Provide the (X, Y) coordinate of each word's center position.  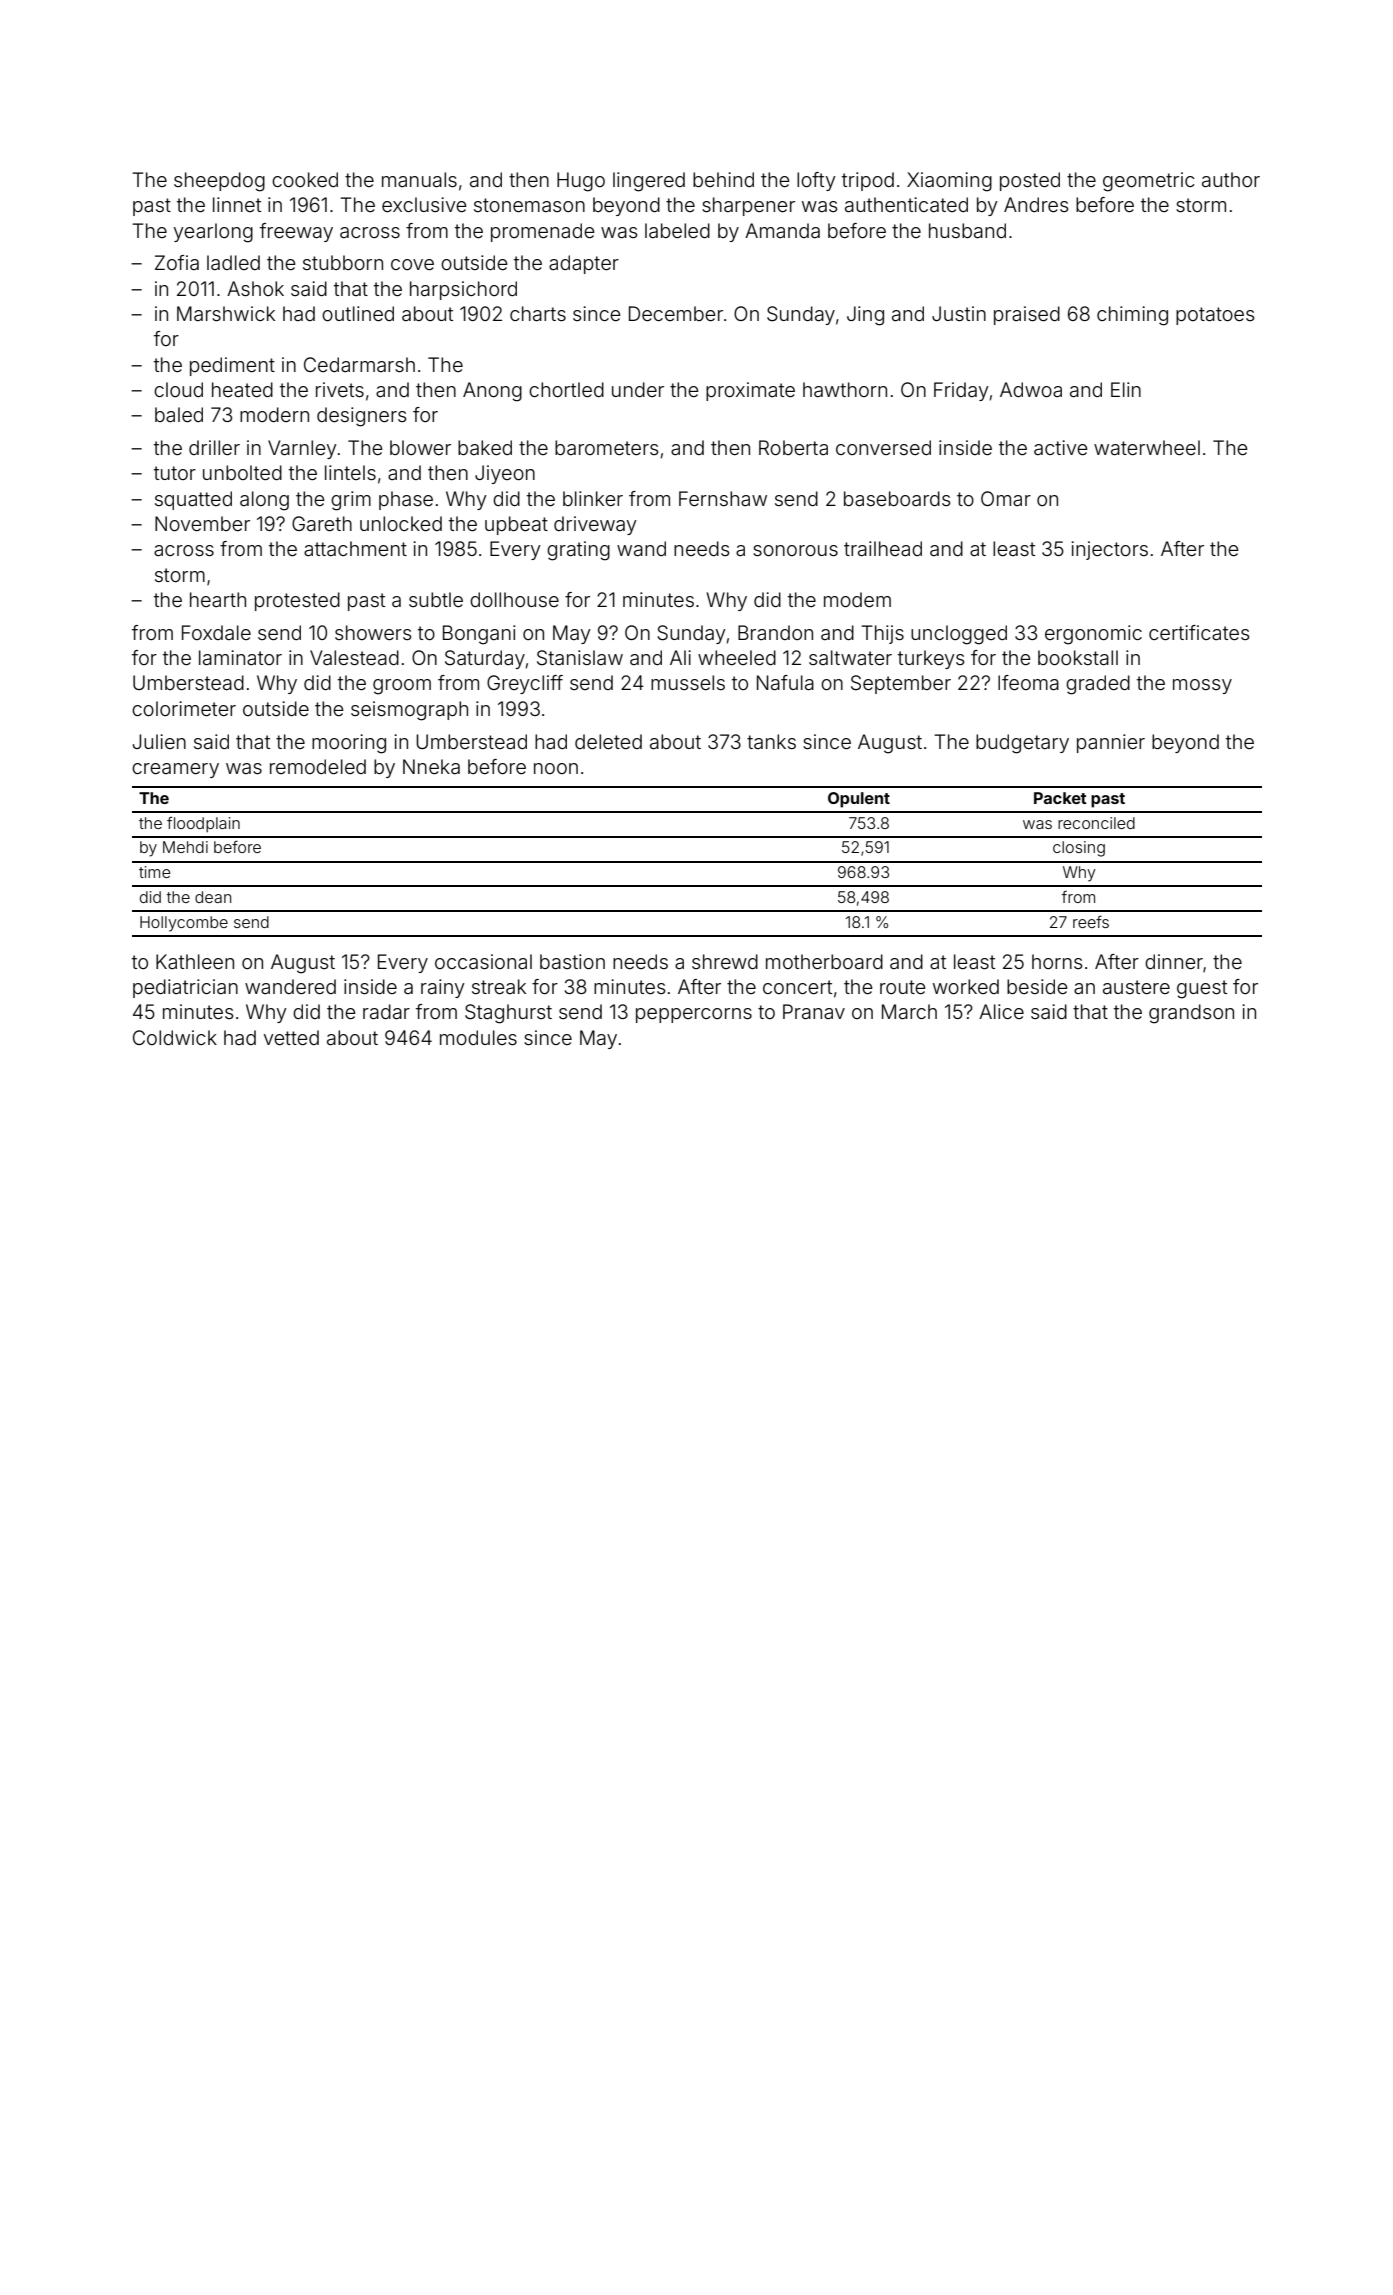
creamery (175, 770)
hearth (218, 599)
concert (797, 987)
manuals (419, 179)
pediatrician (185, 988)
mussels (688, 682)
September (901, 684)
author (1231, 179)
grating (578, 551)
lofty (816, 181)
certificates (1199, 632)
